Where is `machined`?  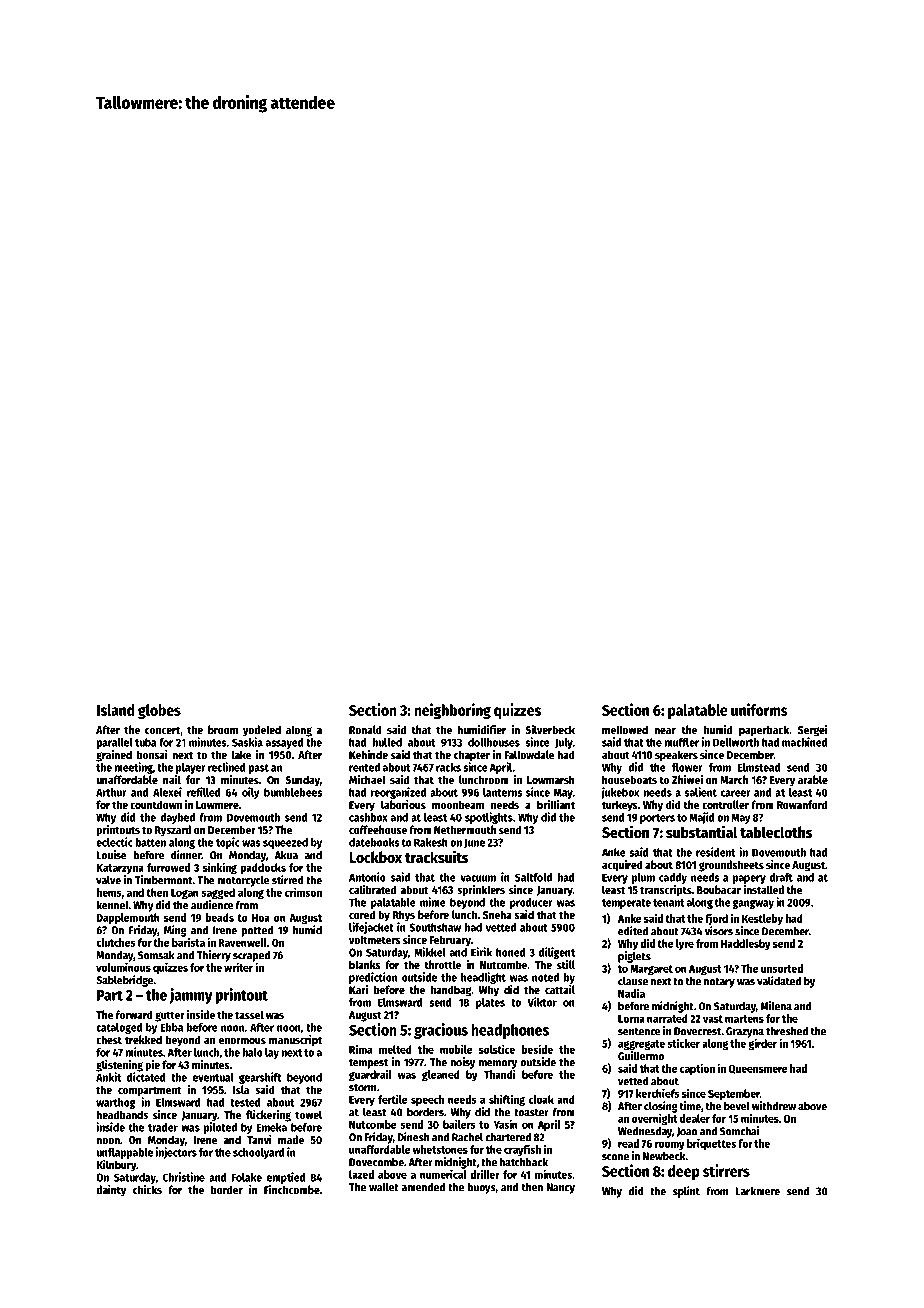
machined is located at coordinates (804, 742).
